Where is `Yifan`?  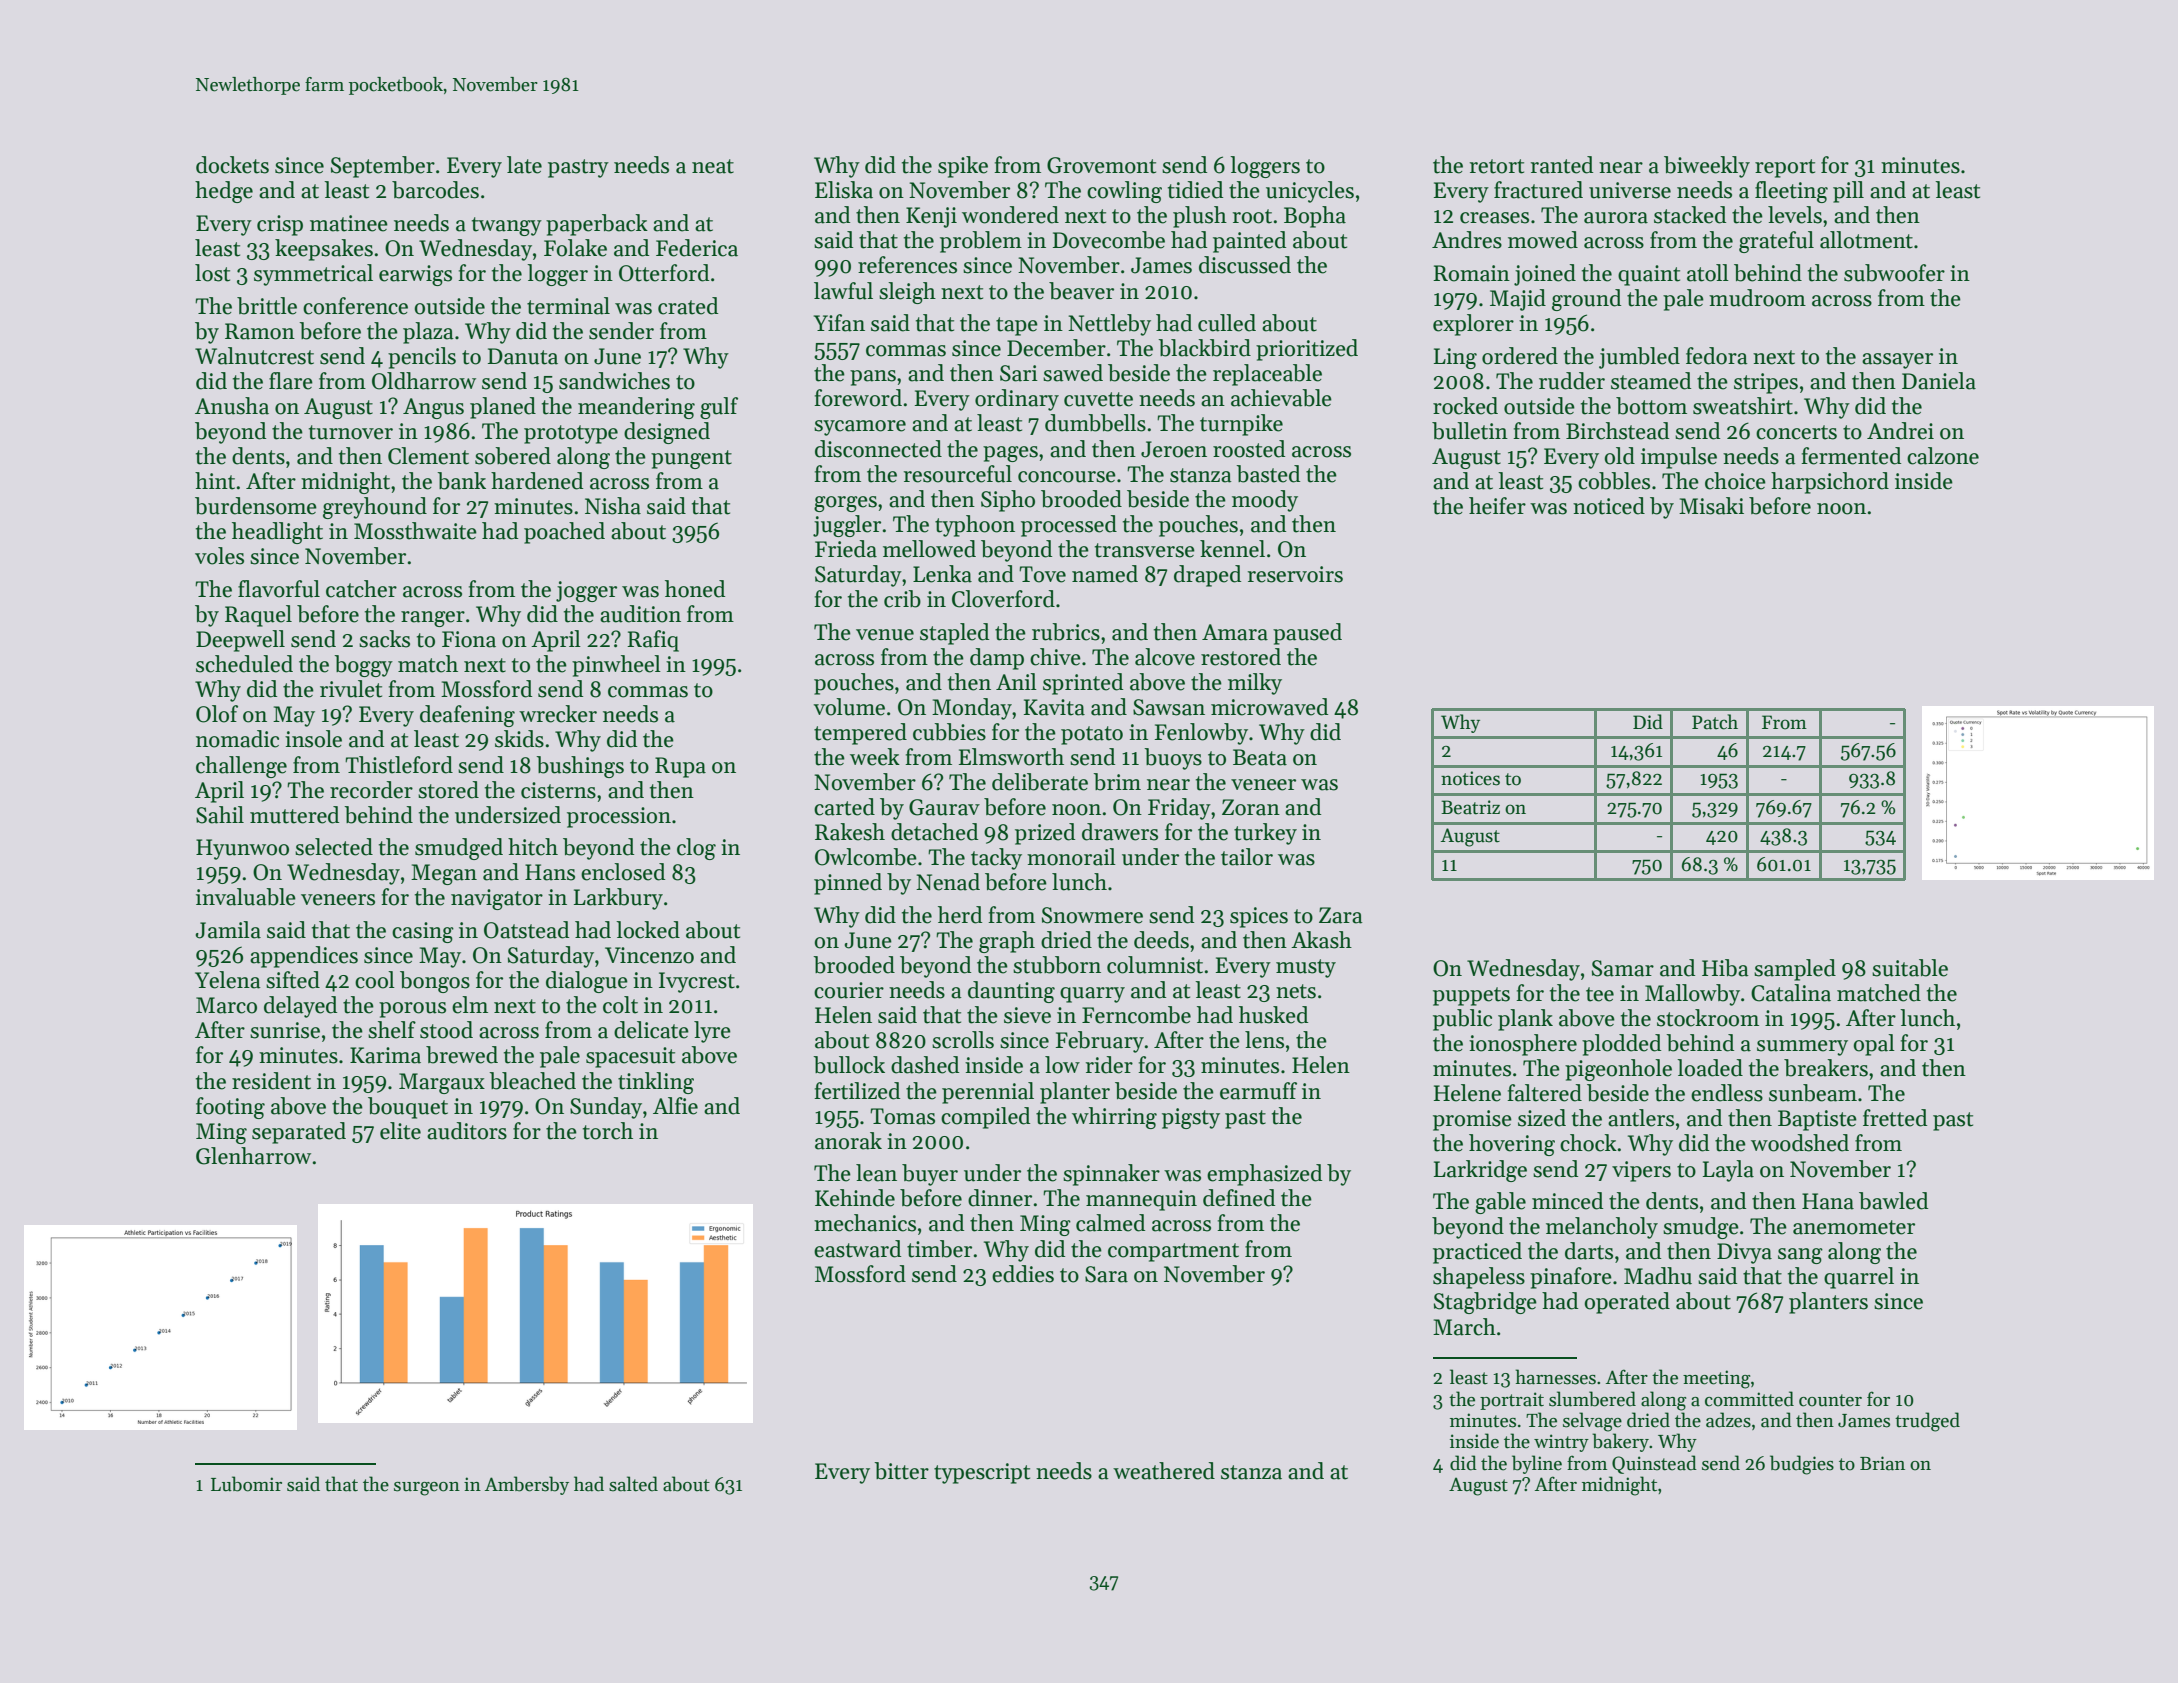
Yifan is located at coordinates (839, 323).
